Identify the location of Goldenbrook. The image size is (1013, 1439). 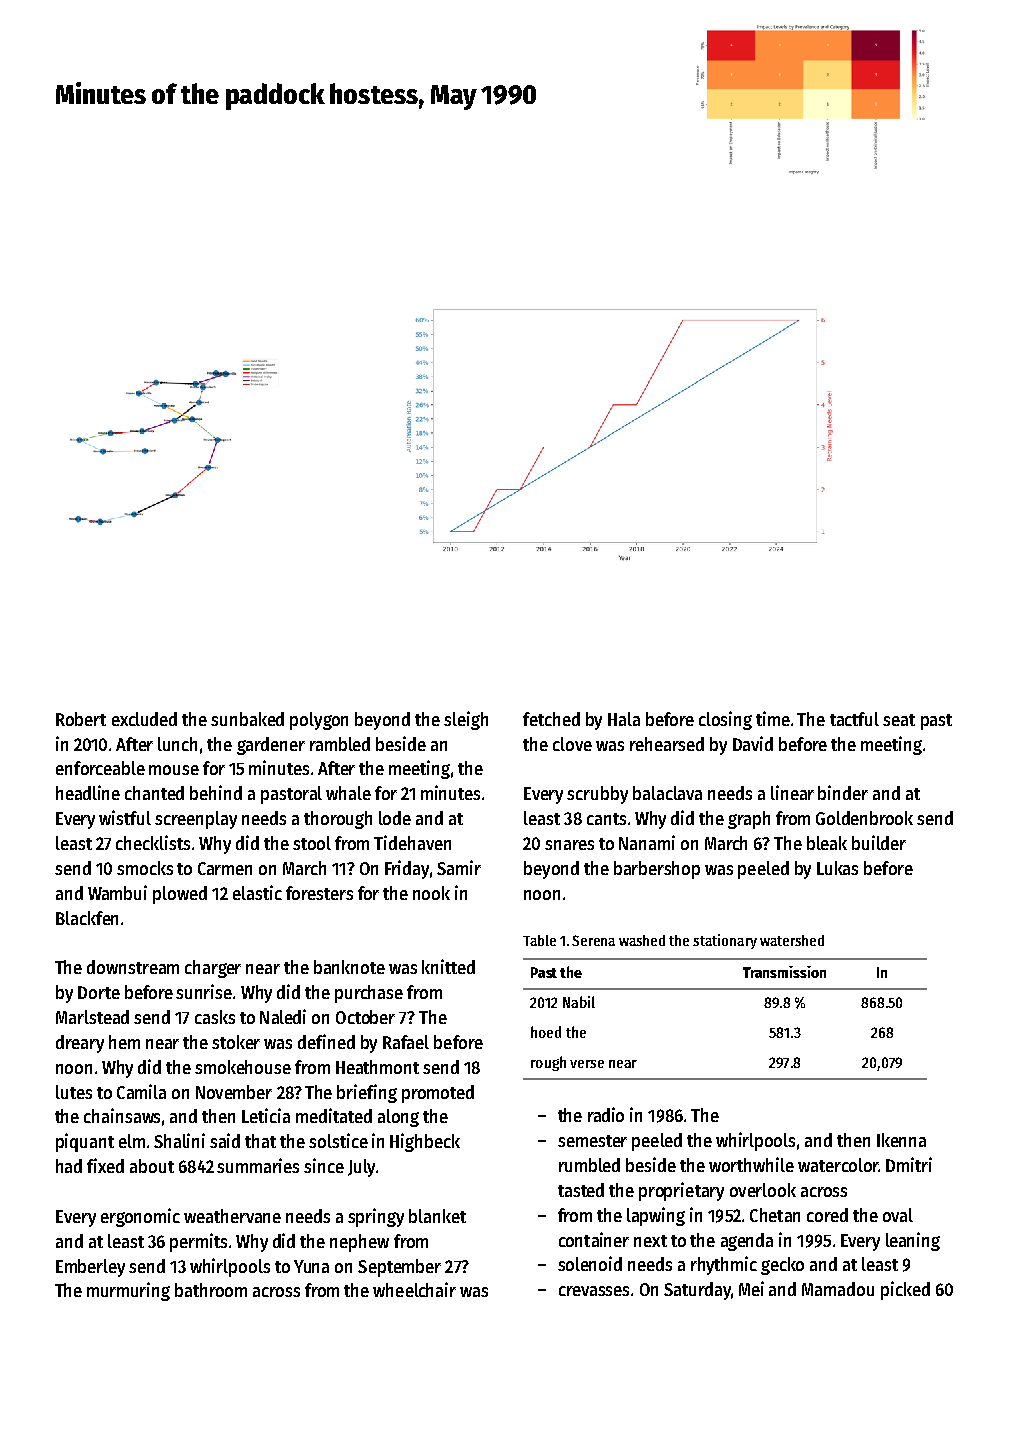
(864, 818).
